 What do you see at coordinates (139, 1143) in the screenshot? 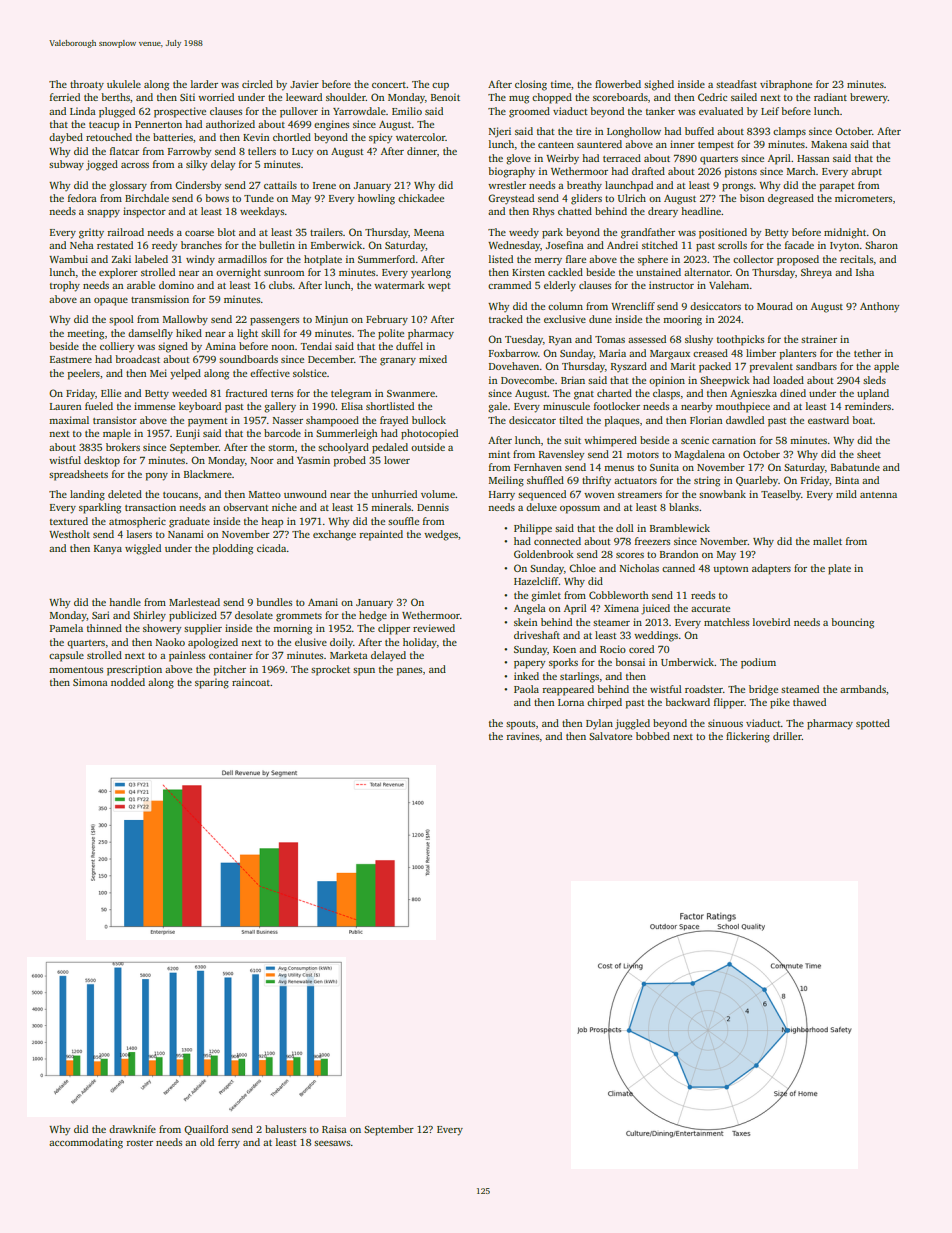
I see `roster` at bounding box center [139, 1143].
